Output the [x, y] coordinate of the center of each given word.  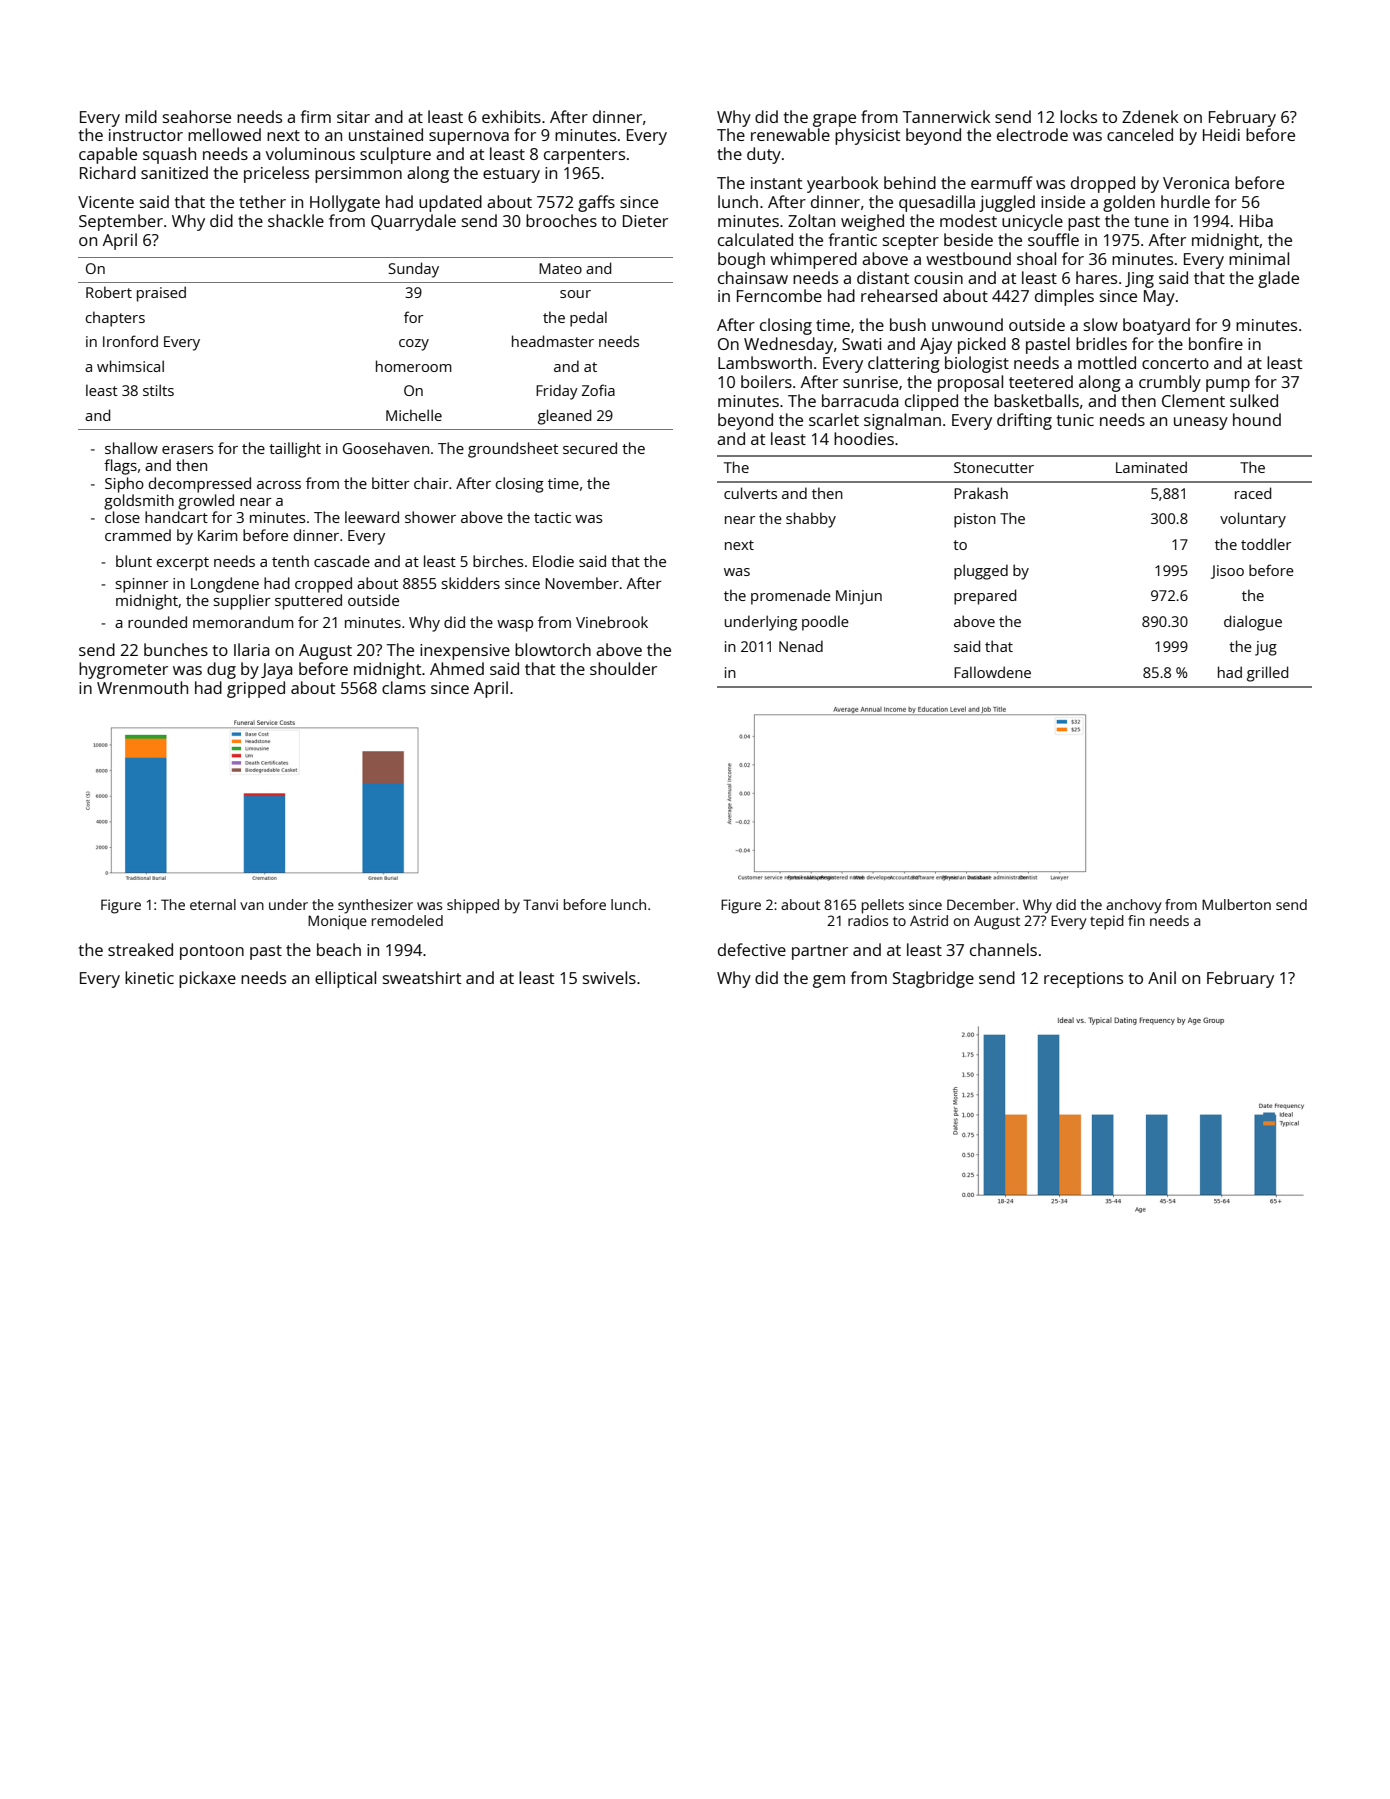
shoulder [623, 668]
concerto [1175, 363]
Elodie [553, 561]
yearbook [843, 184]
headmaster [553, 341]
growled [206, 502]
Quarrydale [413, 222]
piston [975, 520]
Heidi [1221, 134]
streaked [140, 949]
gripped [256, 689]
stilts [158, 390]
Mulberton [1236, 904]
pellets [883, 906]
